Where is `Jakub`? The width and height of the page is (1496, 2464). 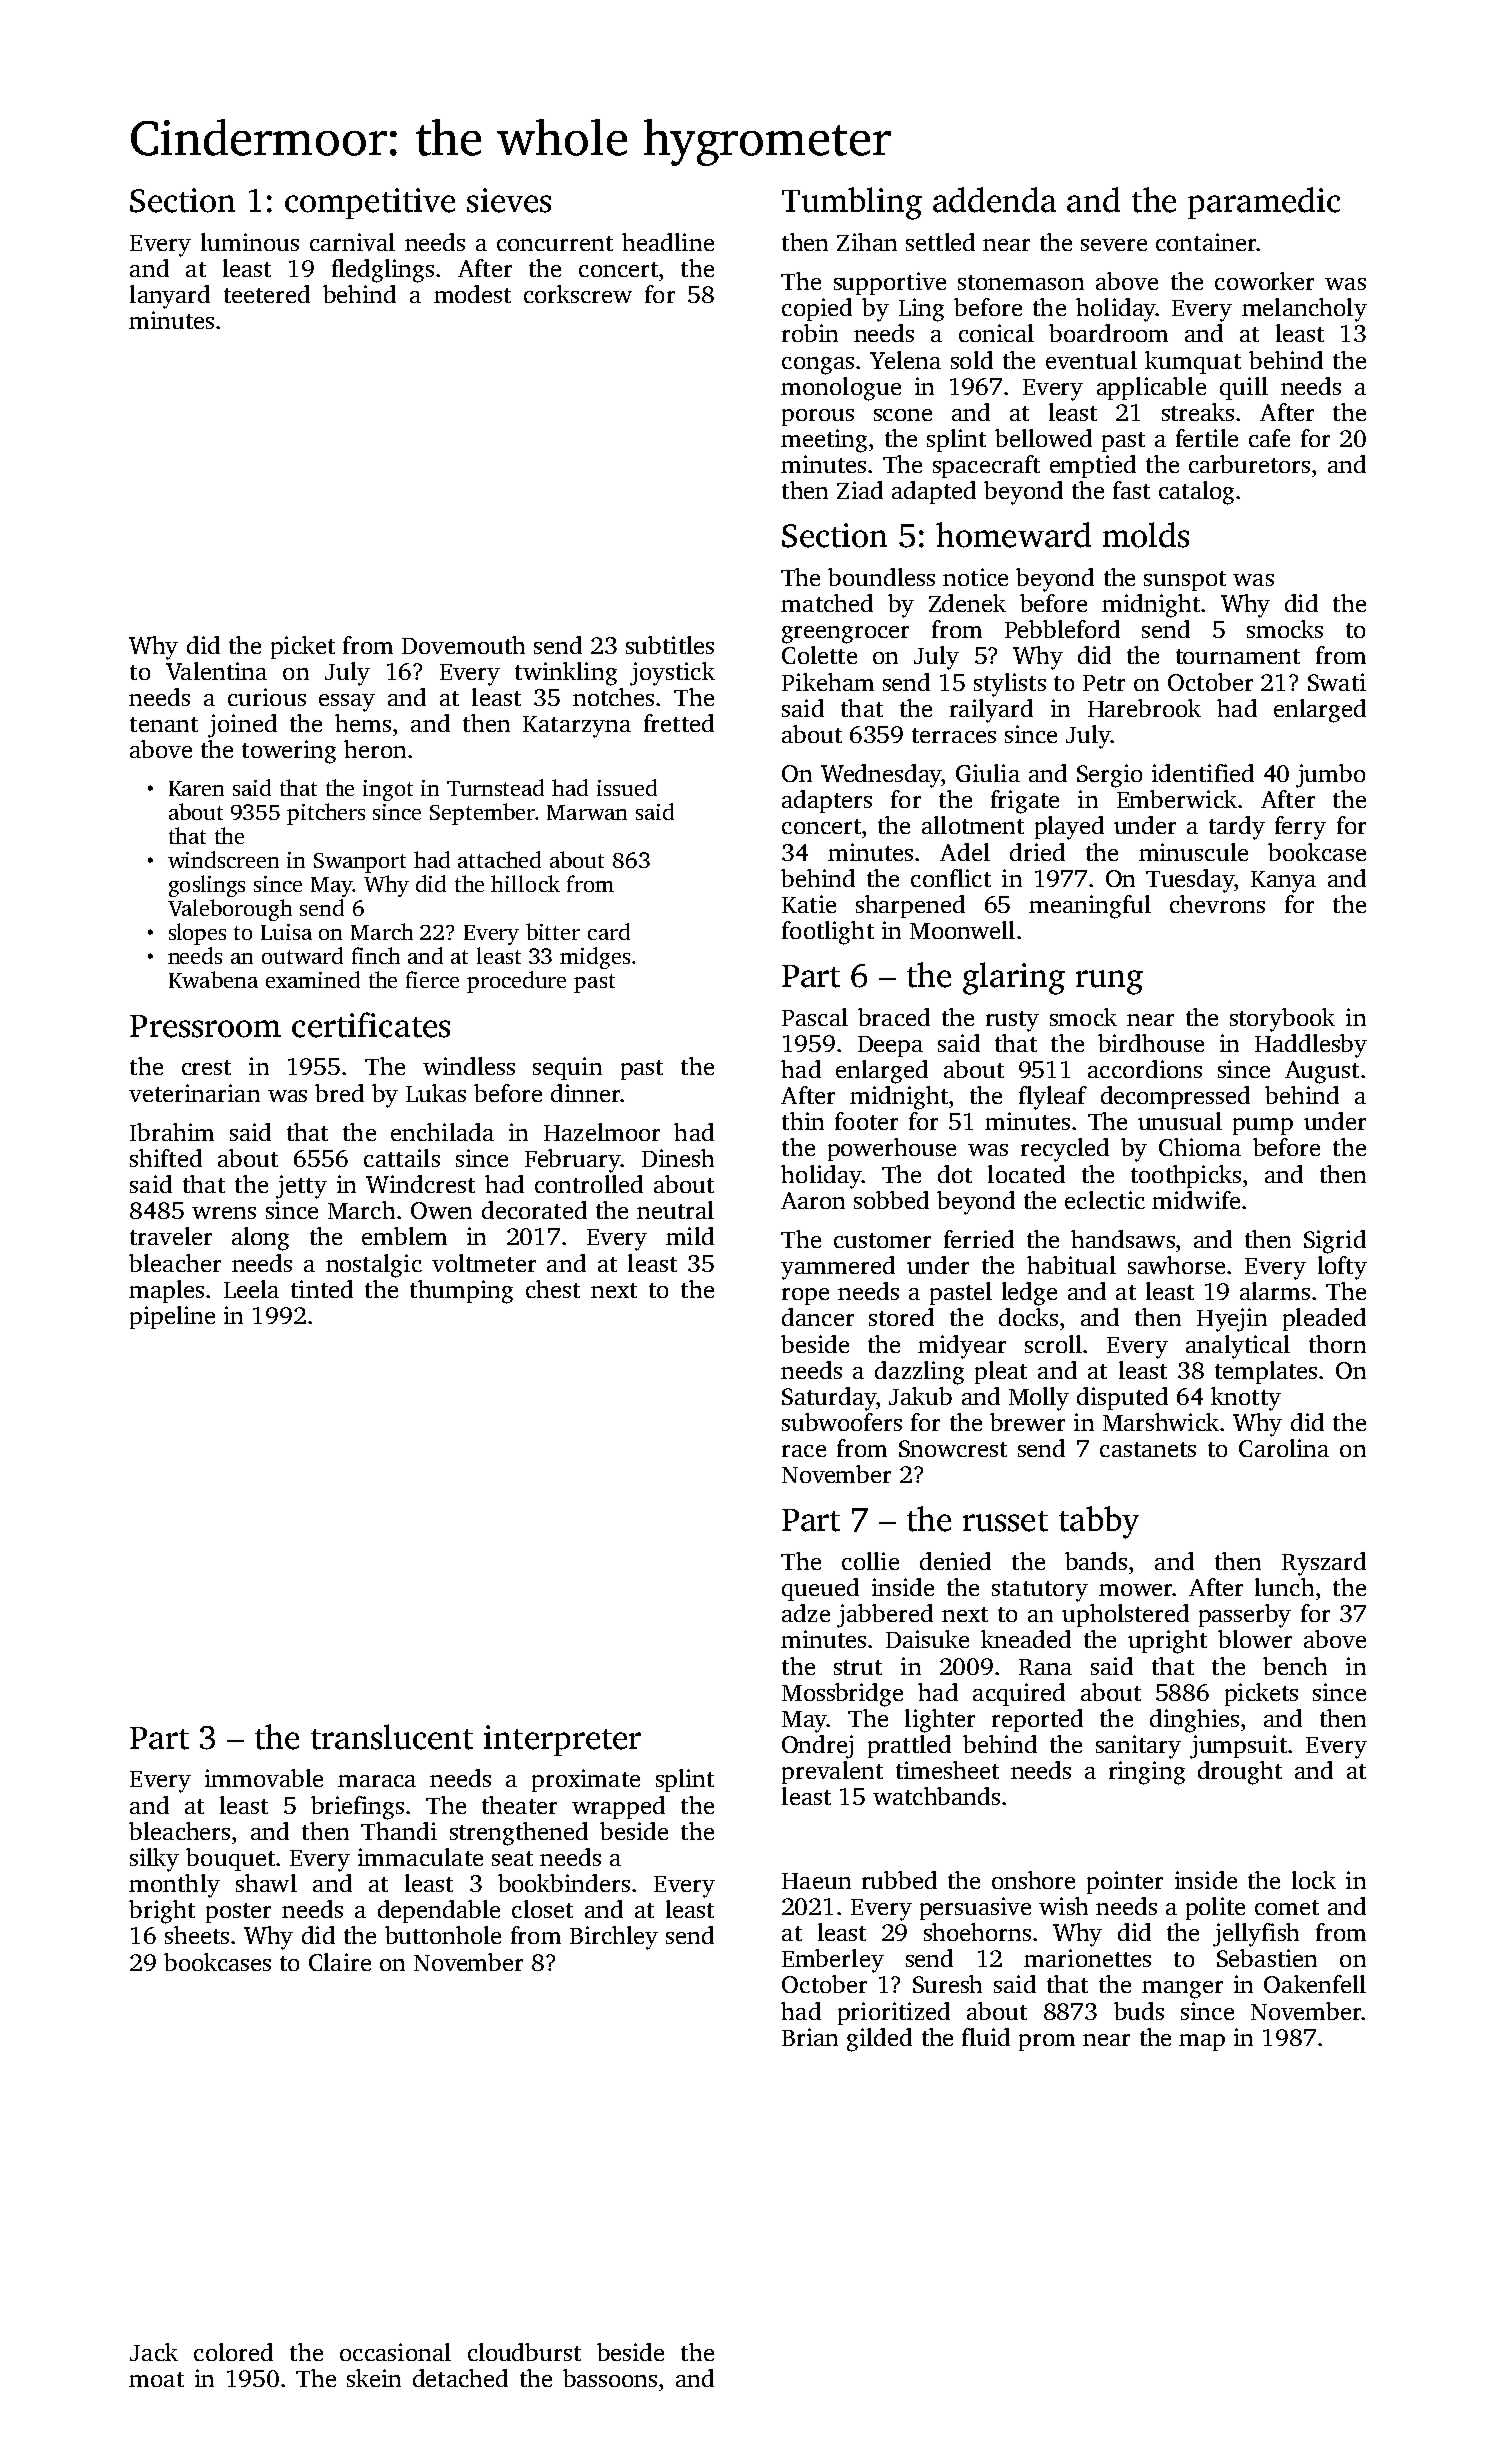 Jakub is located at coordinates (920, 1396).
